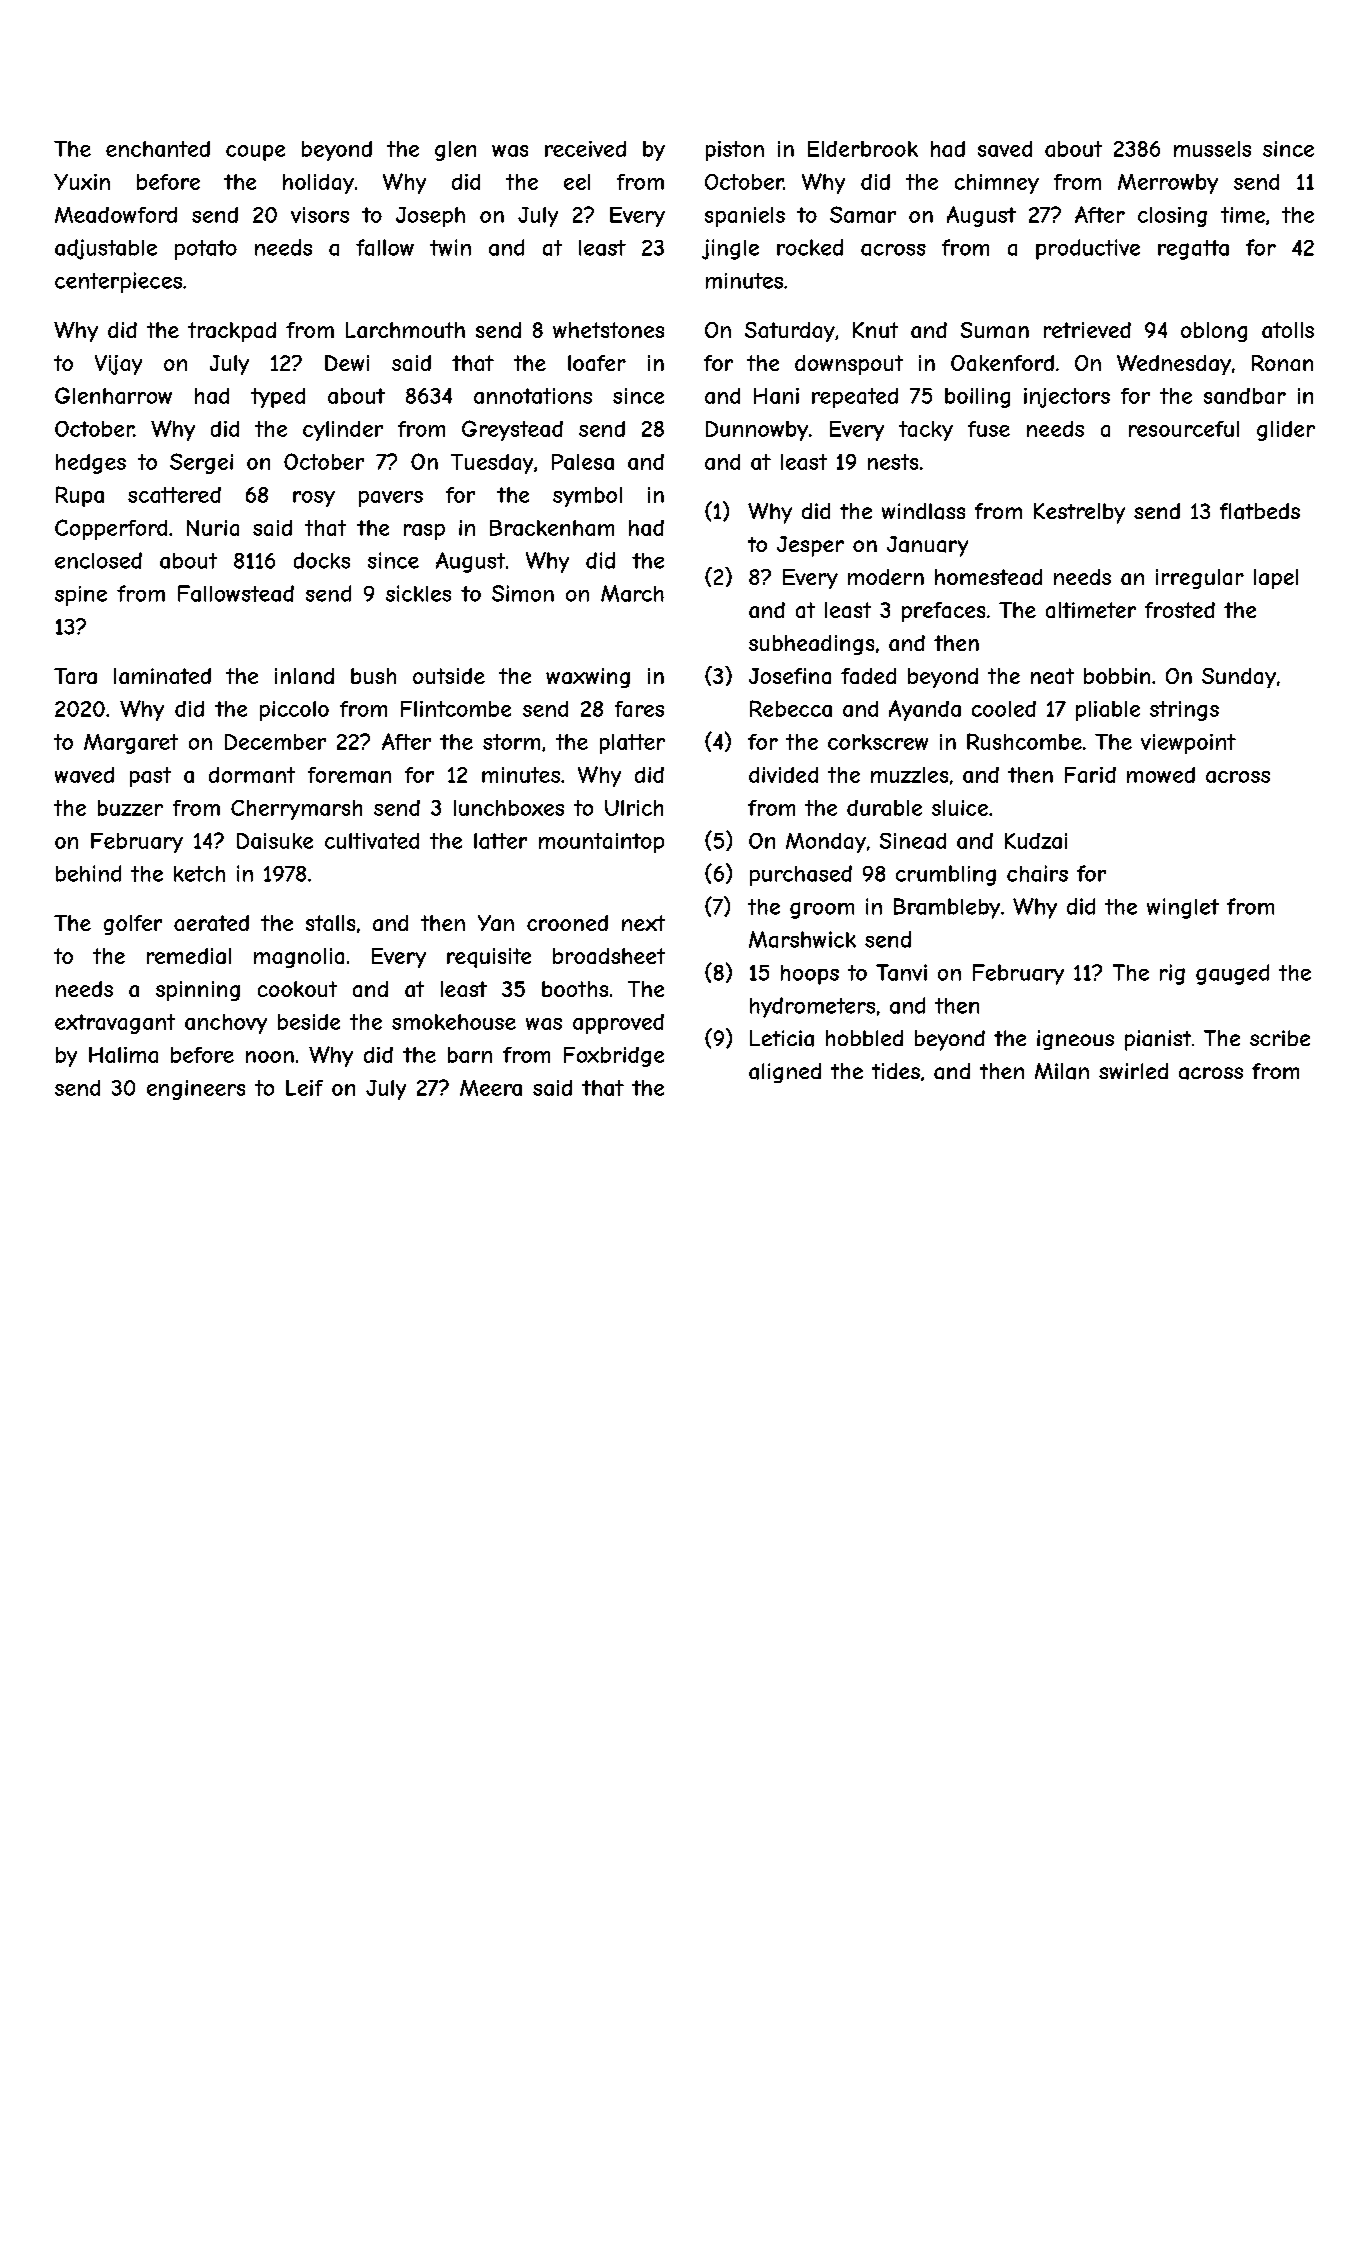 Image resolution: width=1369 pixels, height=2255 pixels. Describe the element at coordinates (278, 398) in the page. I see `typed` at that location.
